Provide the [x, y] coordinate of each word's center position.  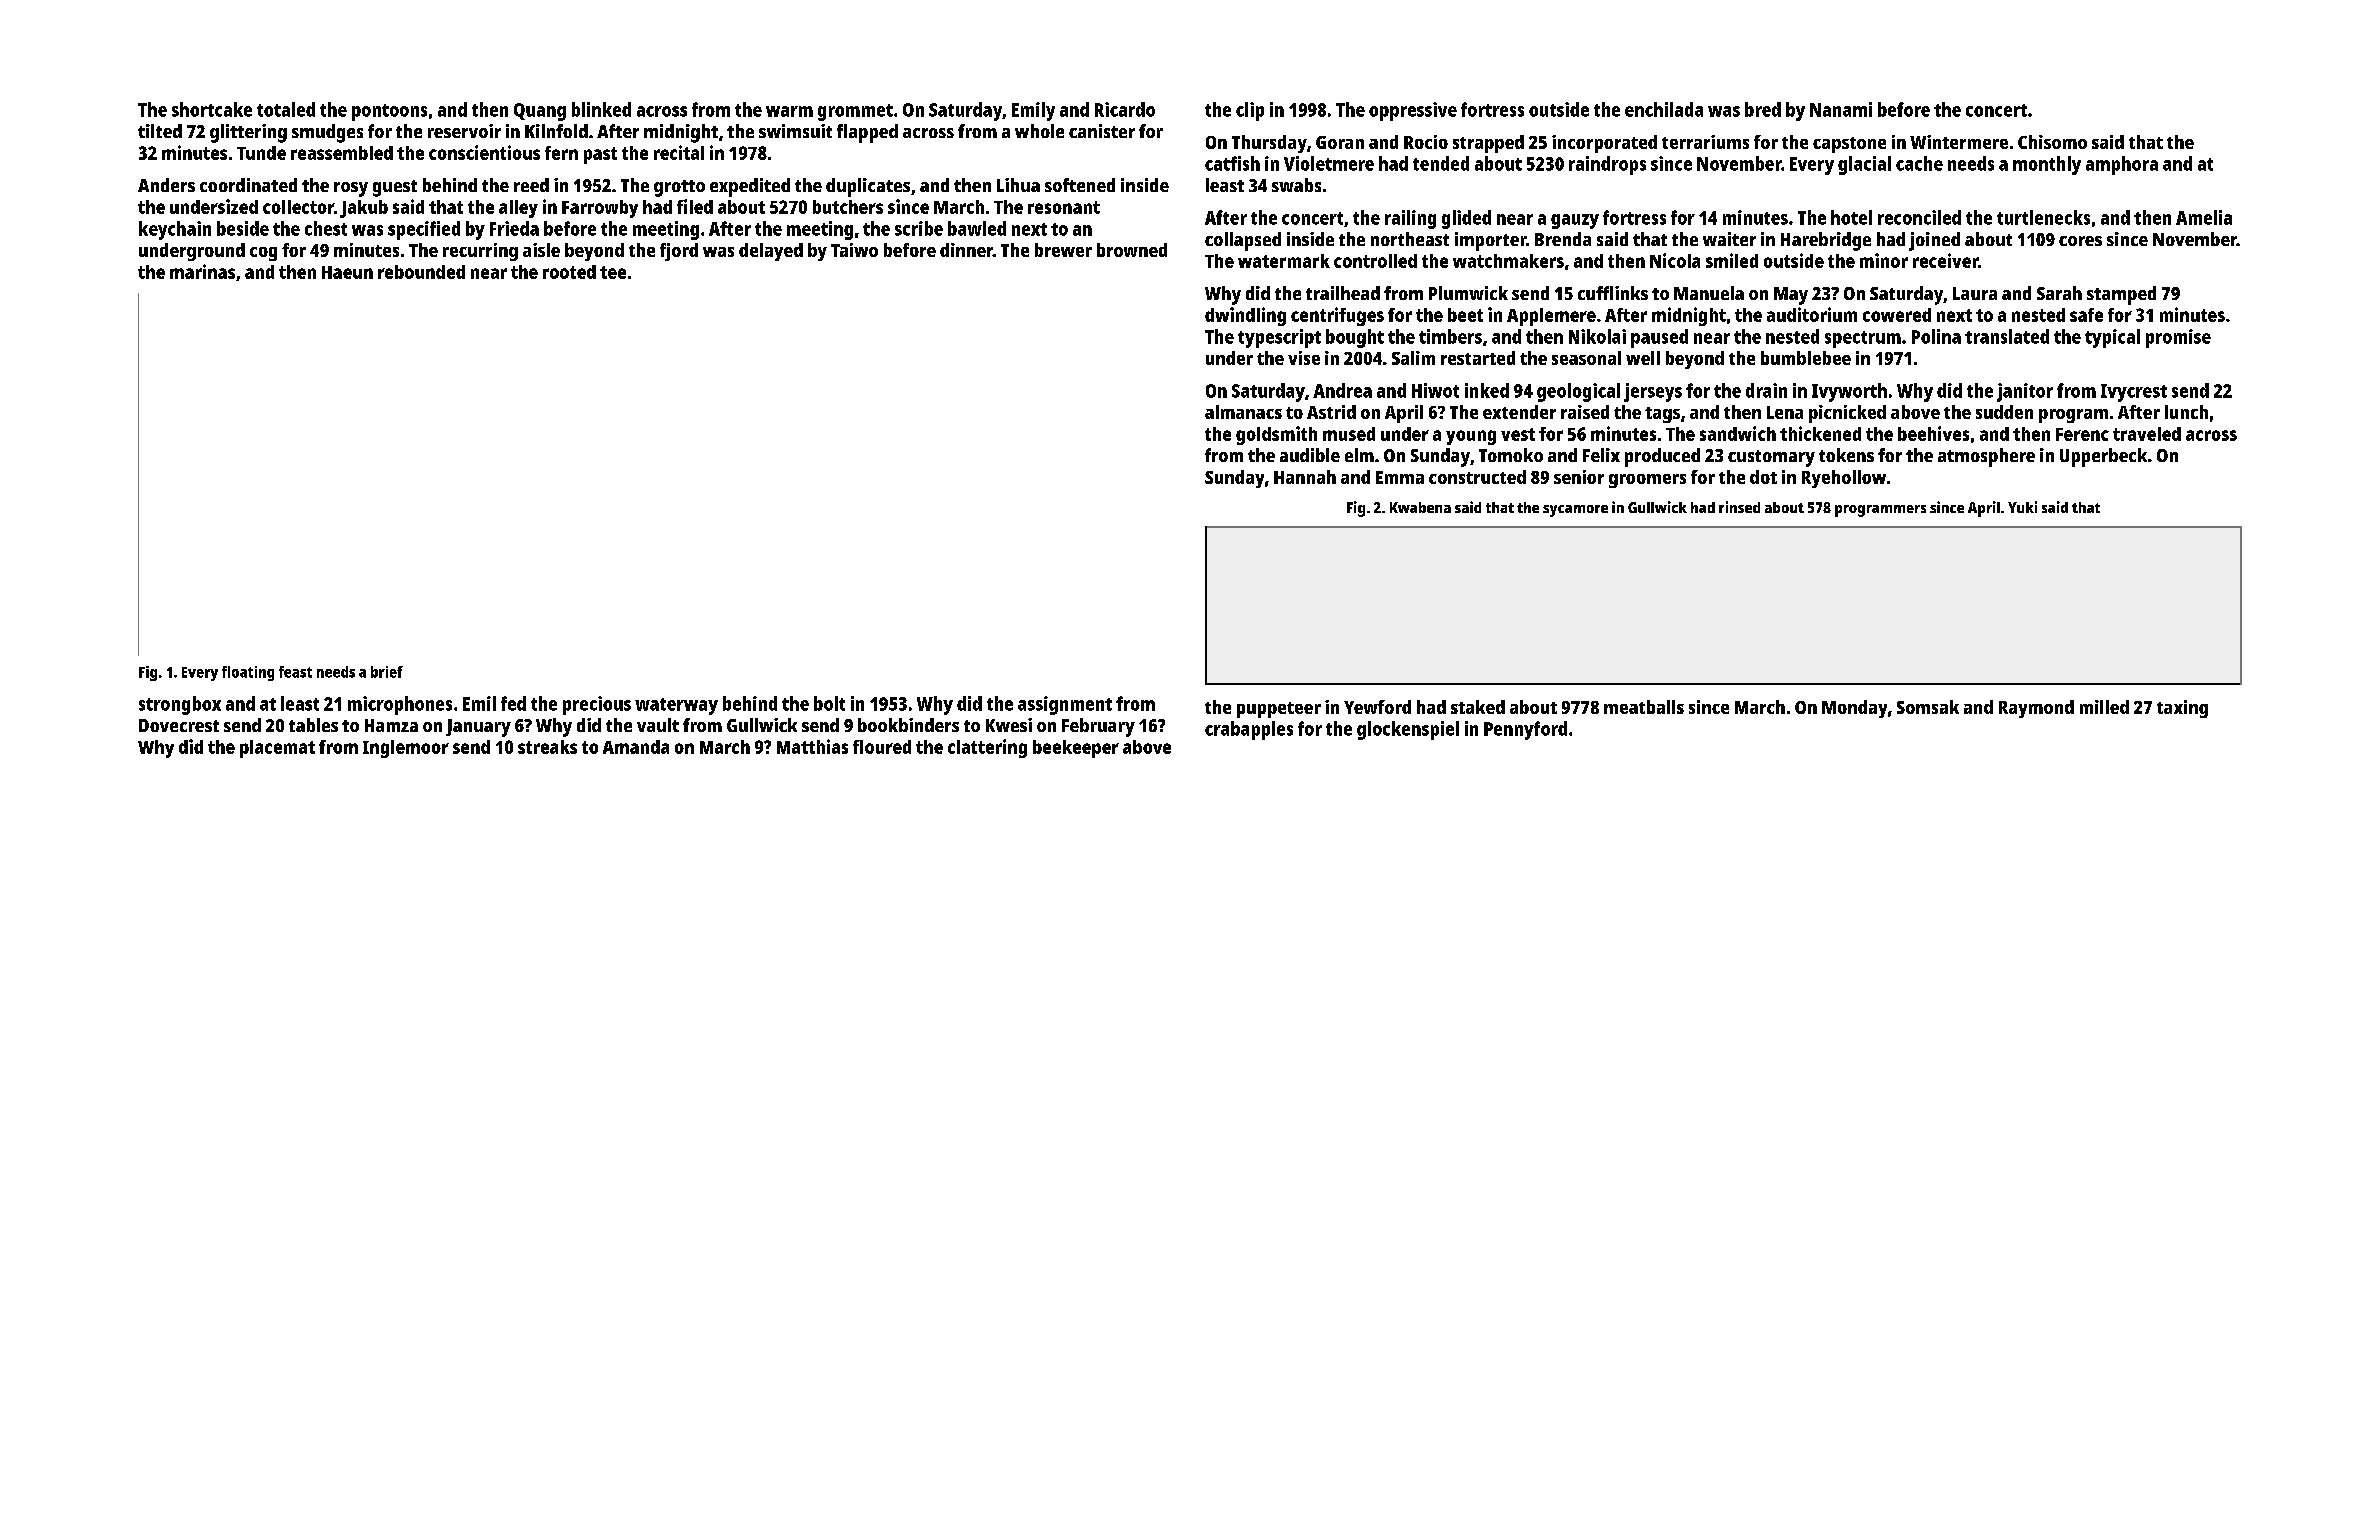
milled [2104, 707]
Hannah [1305, 477]
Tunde [261, 153]
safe [2086, 315]
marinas [202, 271]
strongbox [180, 705]
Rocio [1426, 142]
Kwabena [1420, 507]
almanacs [1243, 412]
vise [1304, 358]
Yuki [2022, 507]
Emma [1400, 477]
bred [1763, 109]
